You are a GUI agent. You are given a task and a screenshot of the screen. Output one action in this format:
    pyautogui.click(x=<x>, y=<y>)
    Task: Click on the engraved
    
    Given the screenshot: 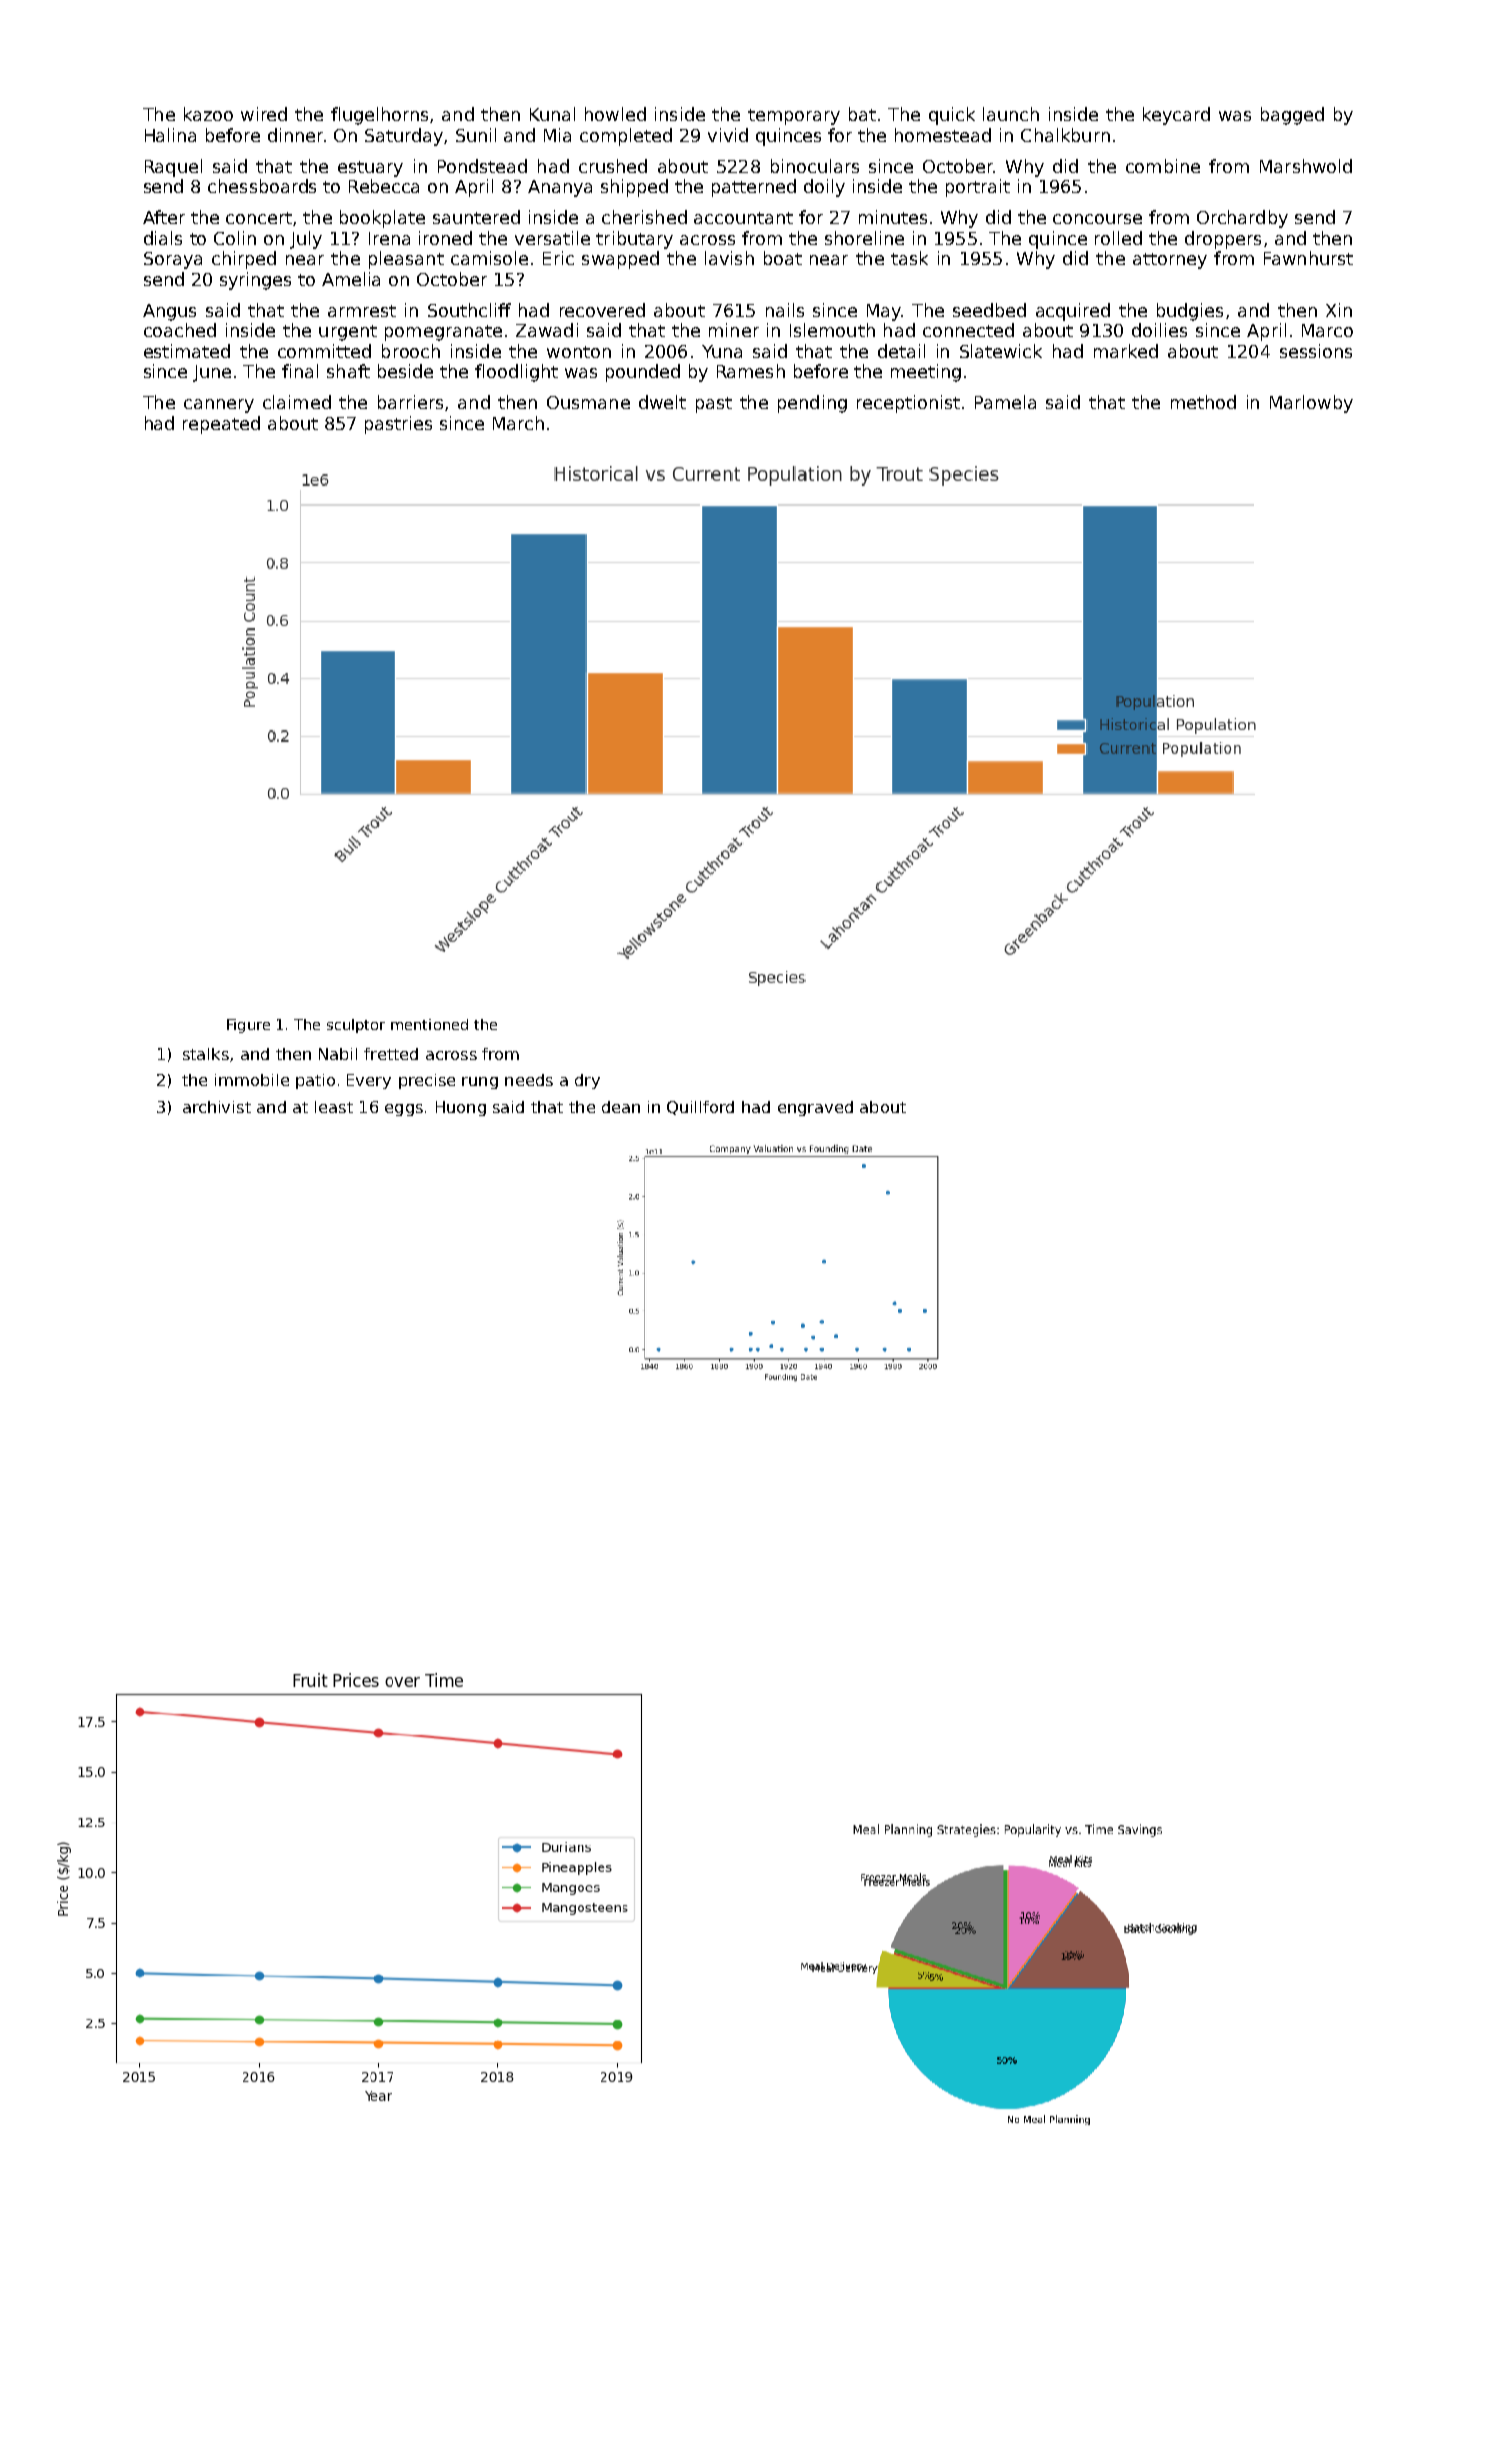 What is the action you would take?
    pyautogui.click(x=815, y=1108)
